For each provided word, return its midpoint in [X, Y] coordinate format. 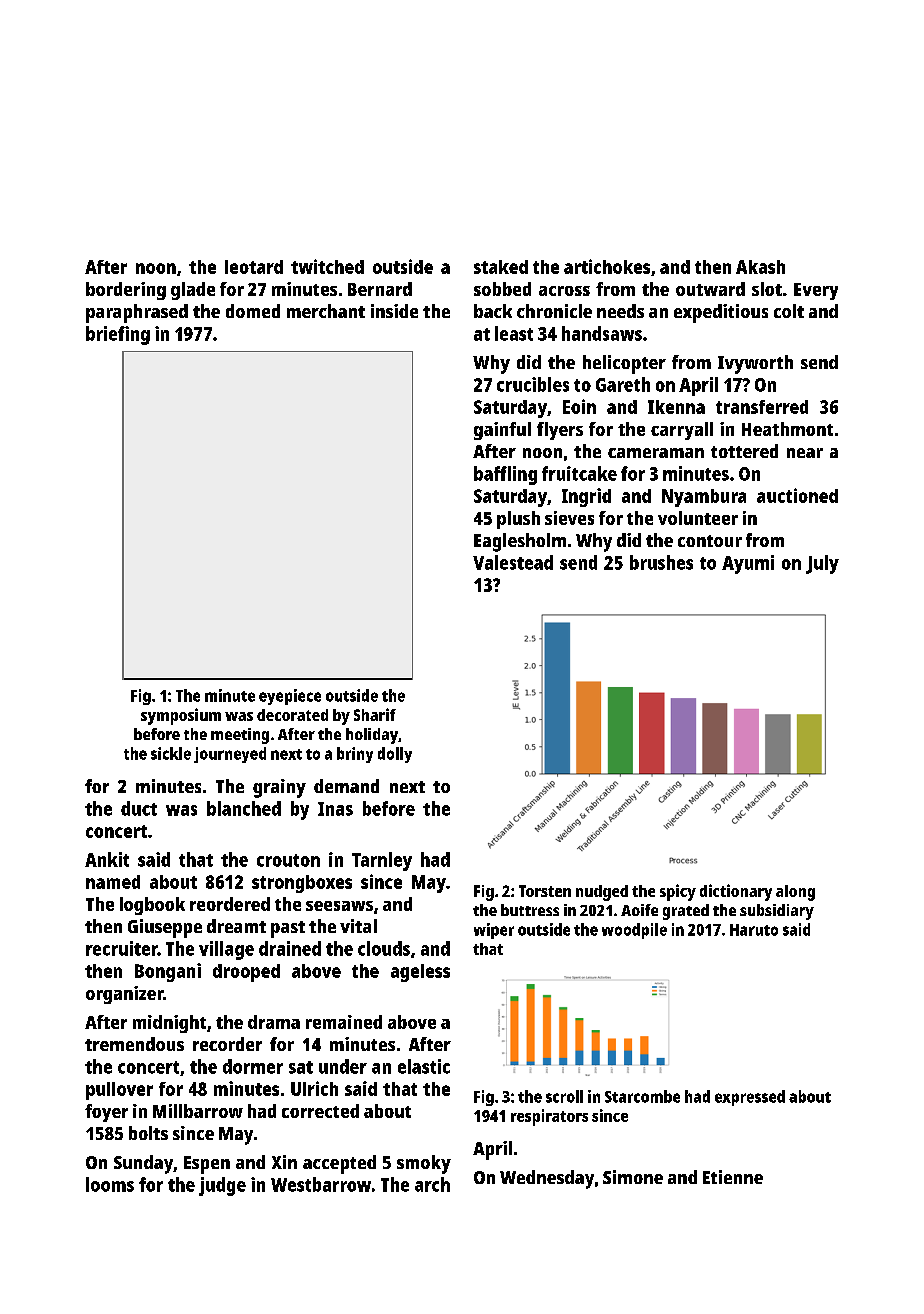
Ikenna [676, 407]
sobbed [502, 289]
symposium [181, 716]
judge [222, 1186]
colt [789, 311]
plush [518, 520]
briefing [118, 335]
